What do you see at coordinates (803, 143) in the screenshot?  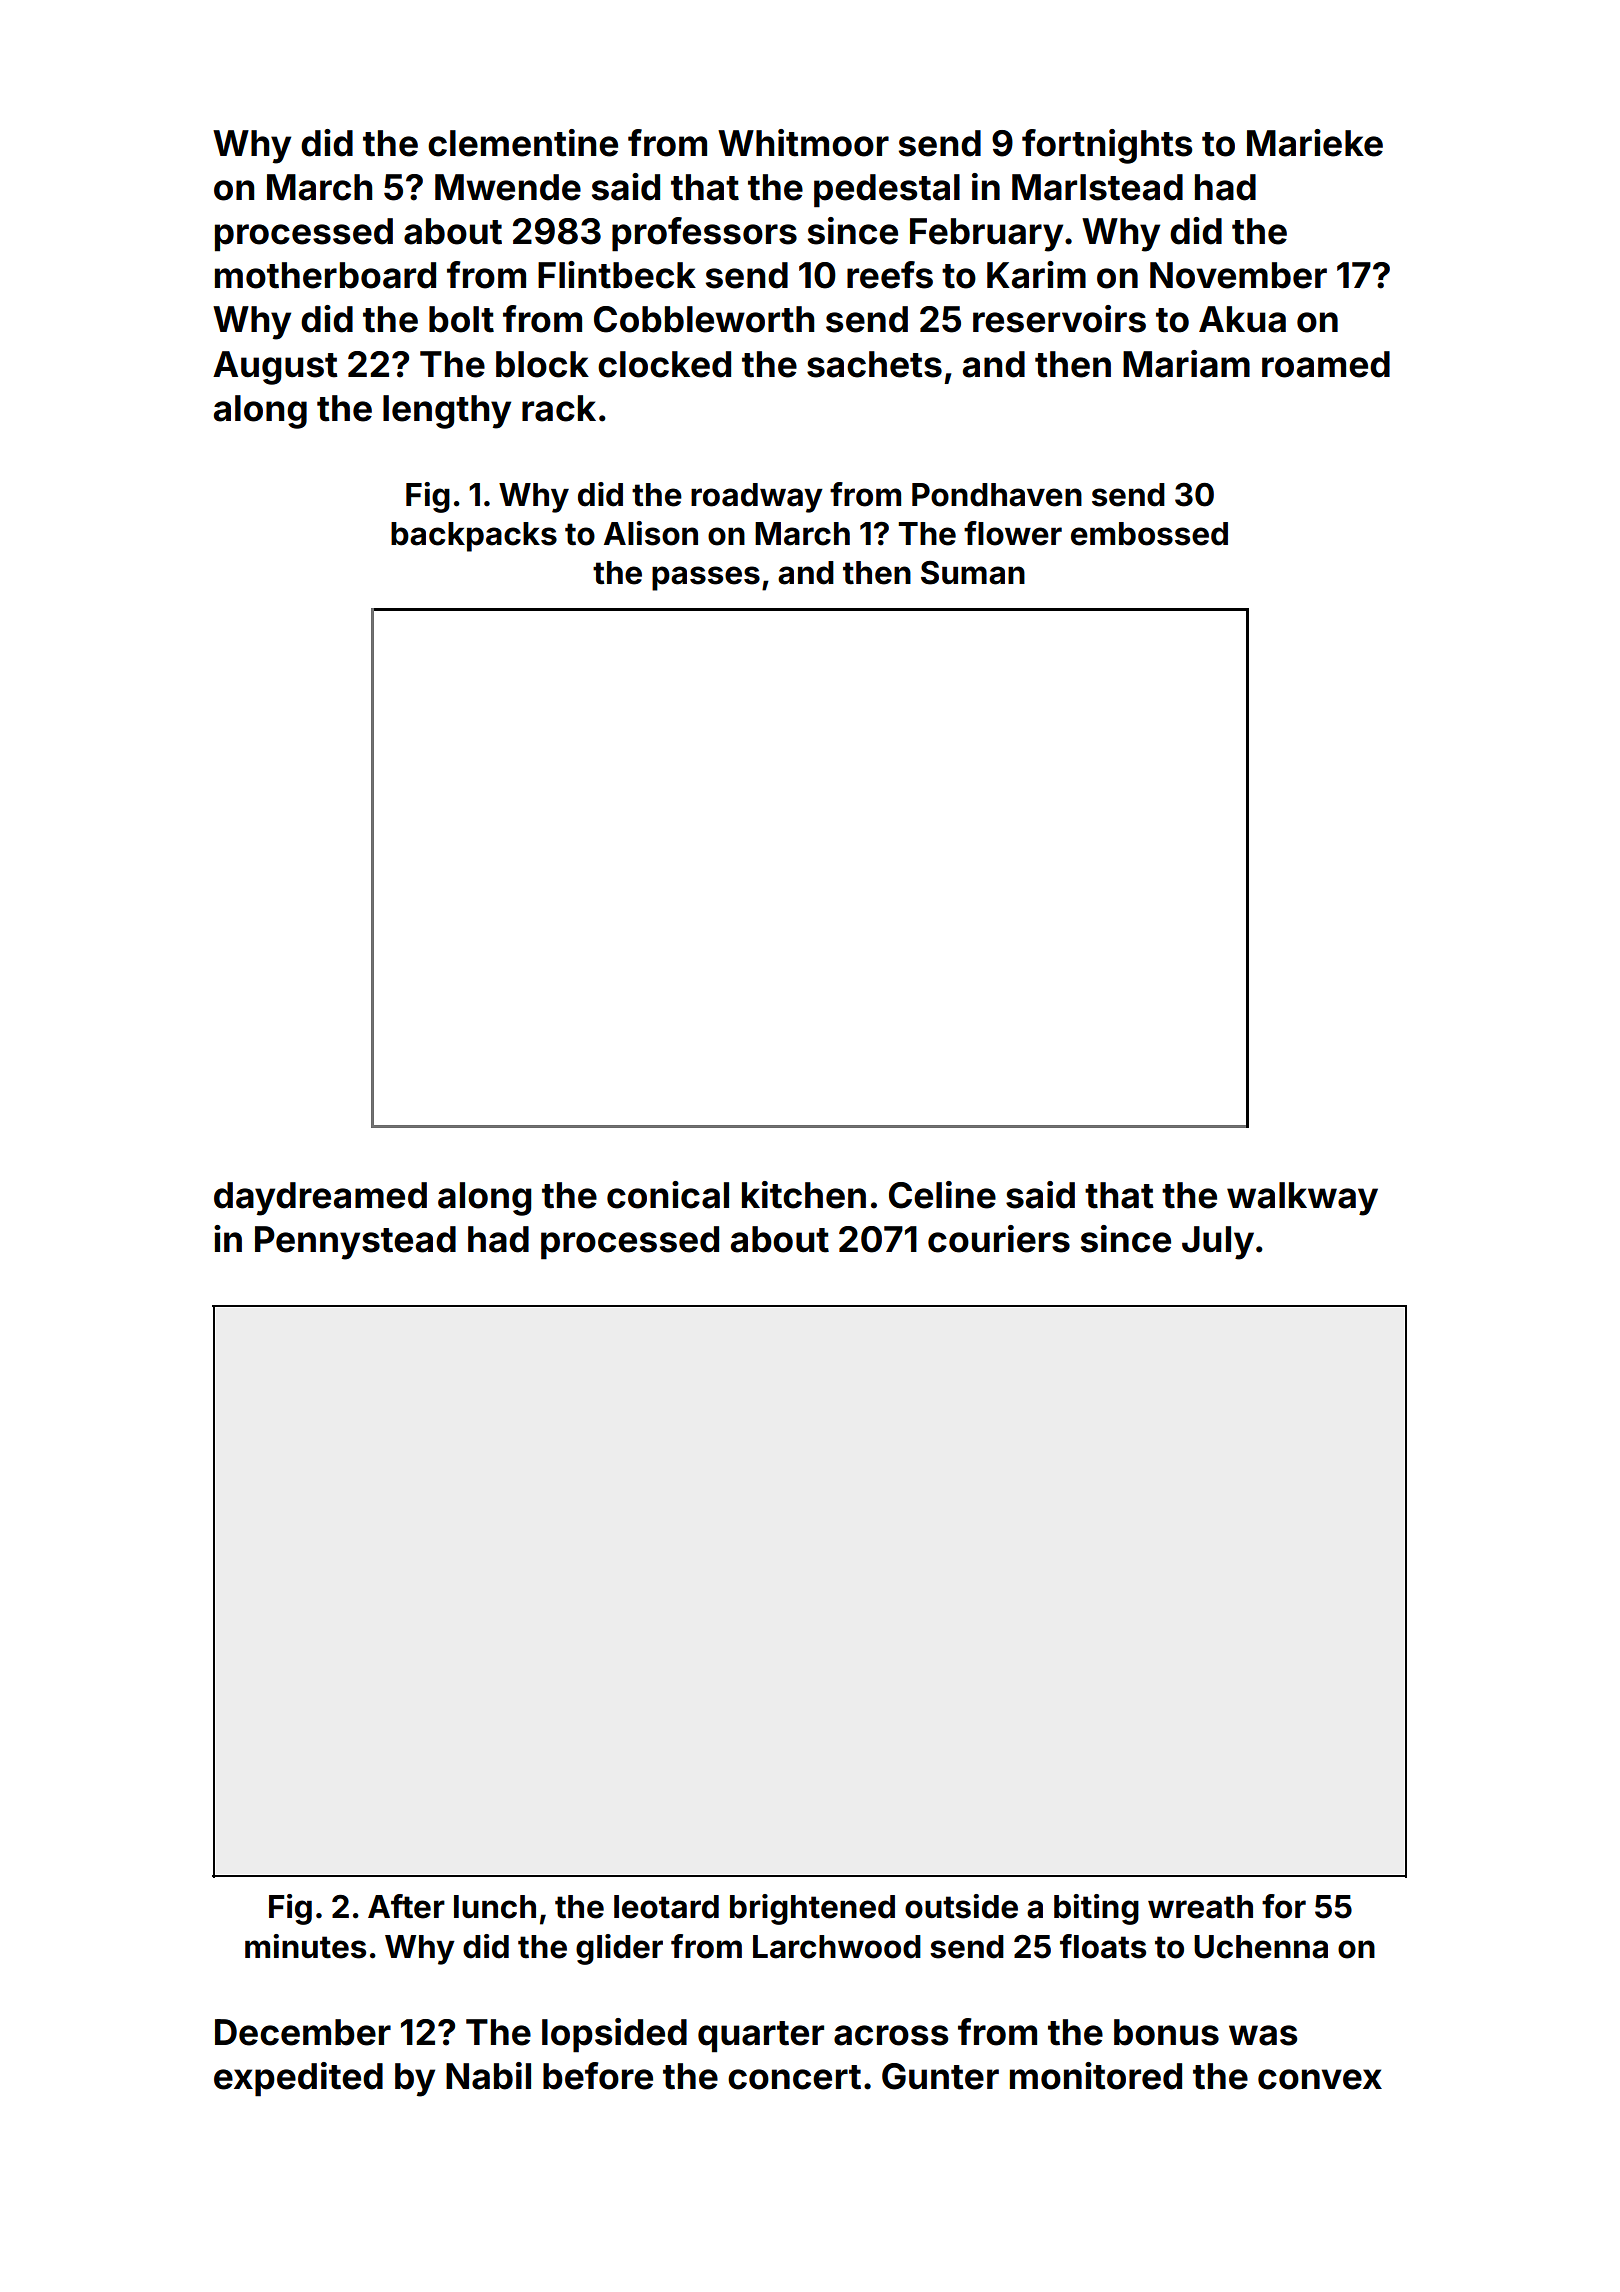 I see `Whitmoor` at bounding box center [803, 143].
